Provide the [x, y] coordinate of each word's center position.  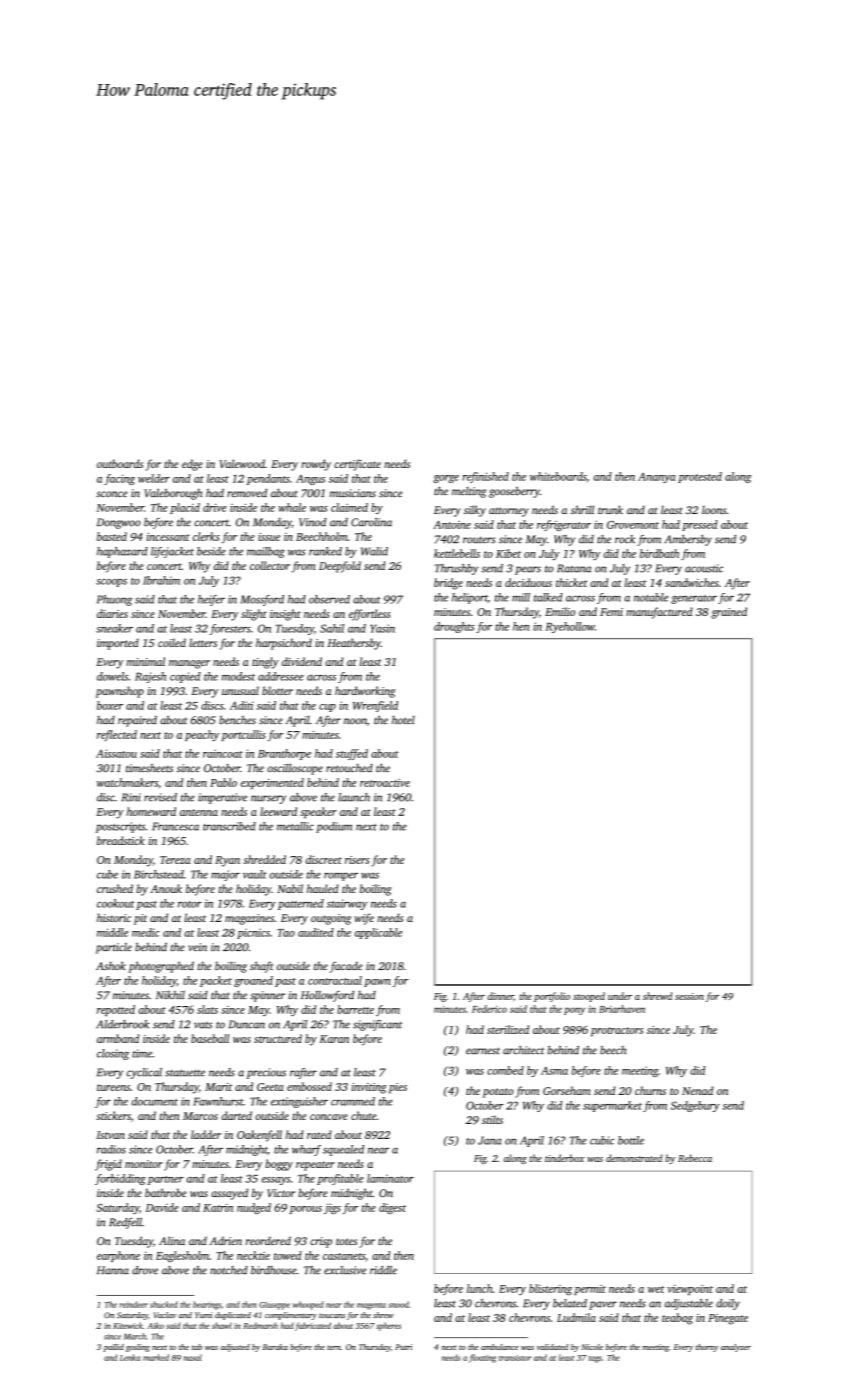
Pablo [223, 782]
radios [111, 1149]
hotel [403, 720]
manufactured [659, 613]
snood [398, 1304]
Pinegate [728, 1319]
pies [398, 1088]
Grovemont [633, 525]
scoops [111, 583]
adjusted [235, 1348]
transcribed [229, 826]
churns [650, 1090]
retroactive [385, 783]
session [689, 996]
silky [475, 511]
